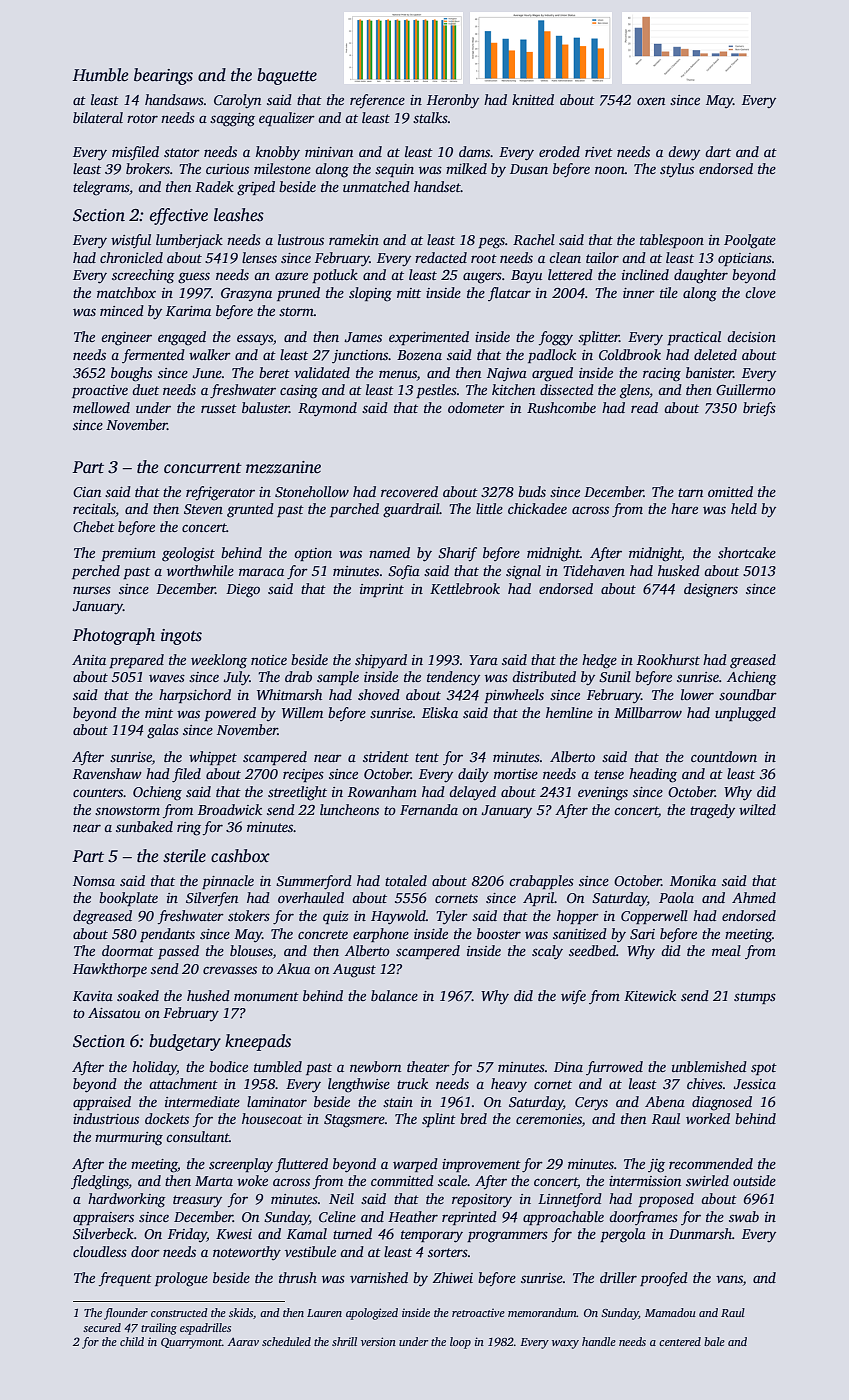 This page has height=1400, width=849. Describe the element at coordinates (473, 775) in the page. I see `daily` at that location.
